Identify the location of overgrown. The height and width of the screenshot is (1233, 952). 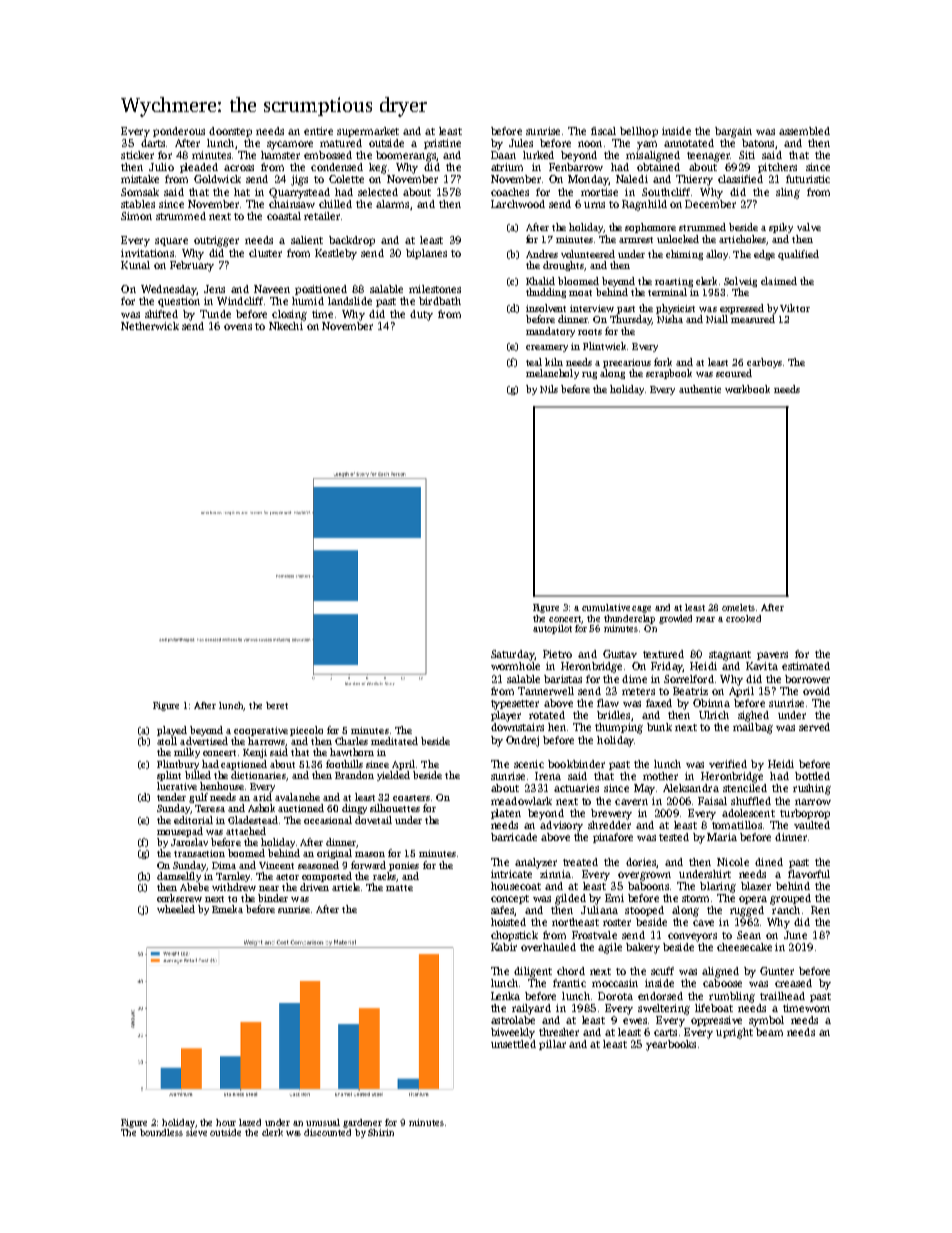
(644, 876).
